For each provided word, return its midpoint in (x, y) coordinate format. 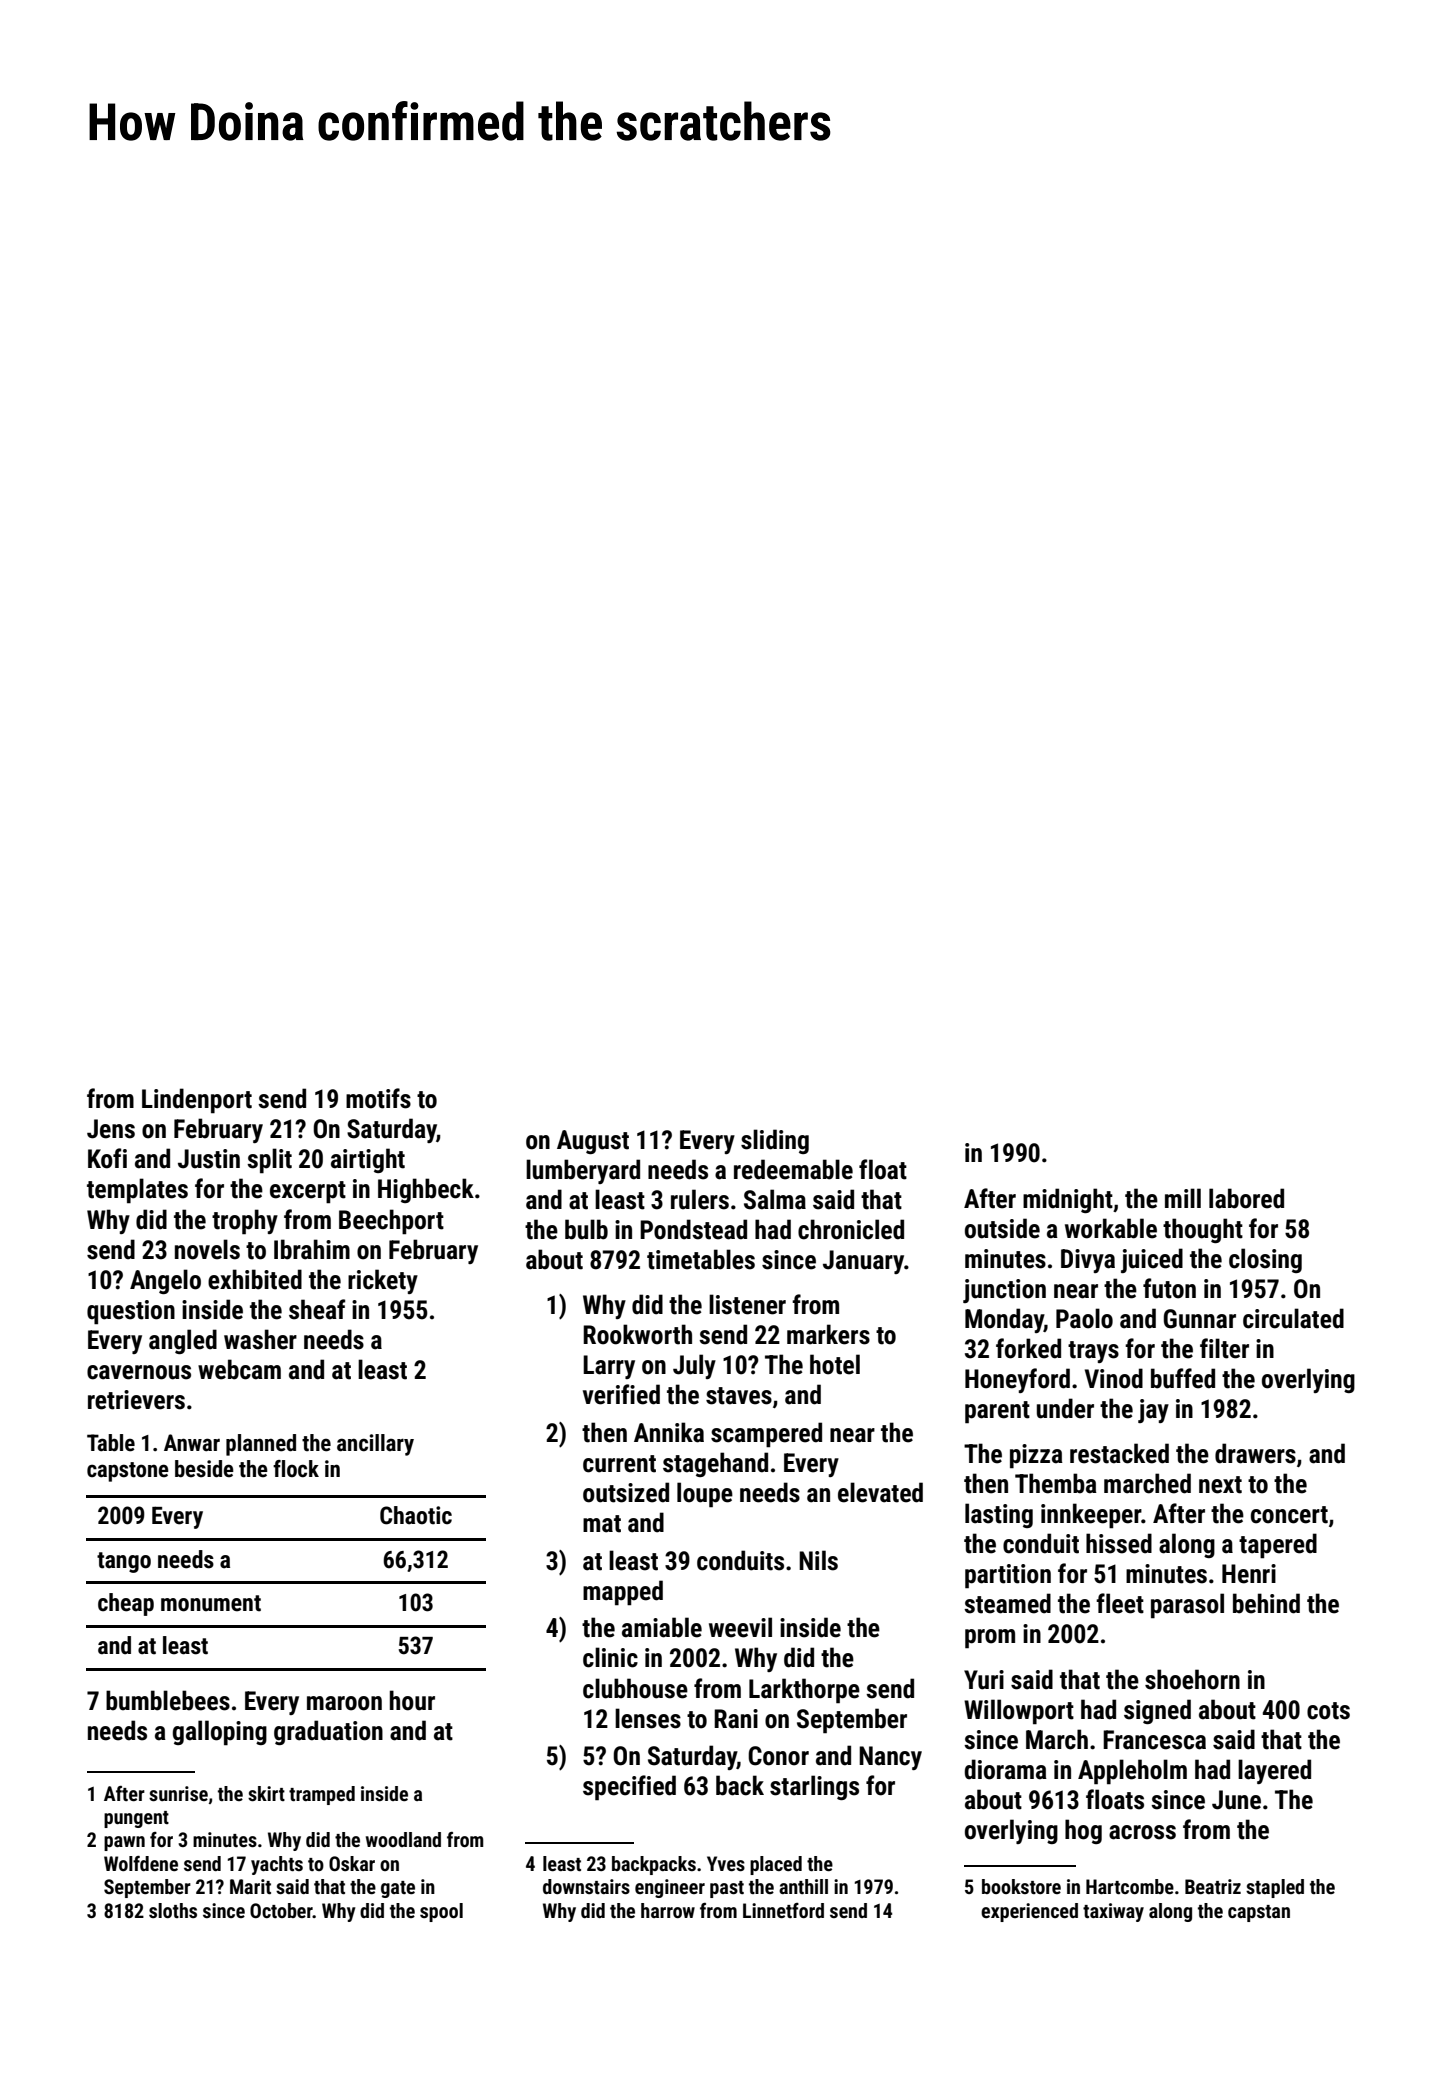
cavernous (139, 1372)
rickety (383, 1281)
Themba (1056, 1483)
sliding (775, 1141)
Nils (818, 1560)
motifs (378, 1098)
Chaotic (416, 1515)
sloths (173, 1910)
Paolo (1084, 1318)
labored (1246, 1198)
